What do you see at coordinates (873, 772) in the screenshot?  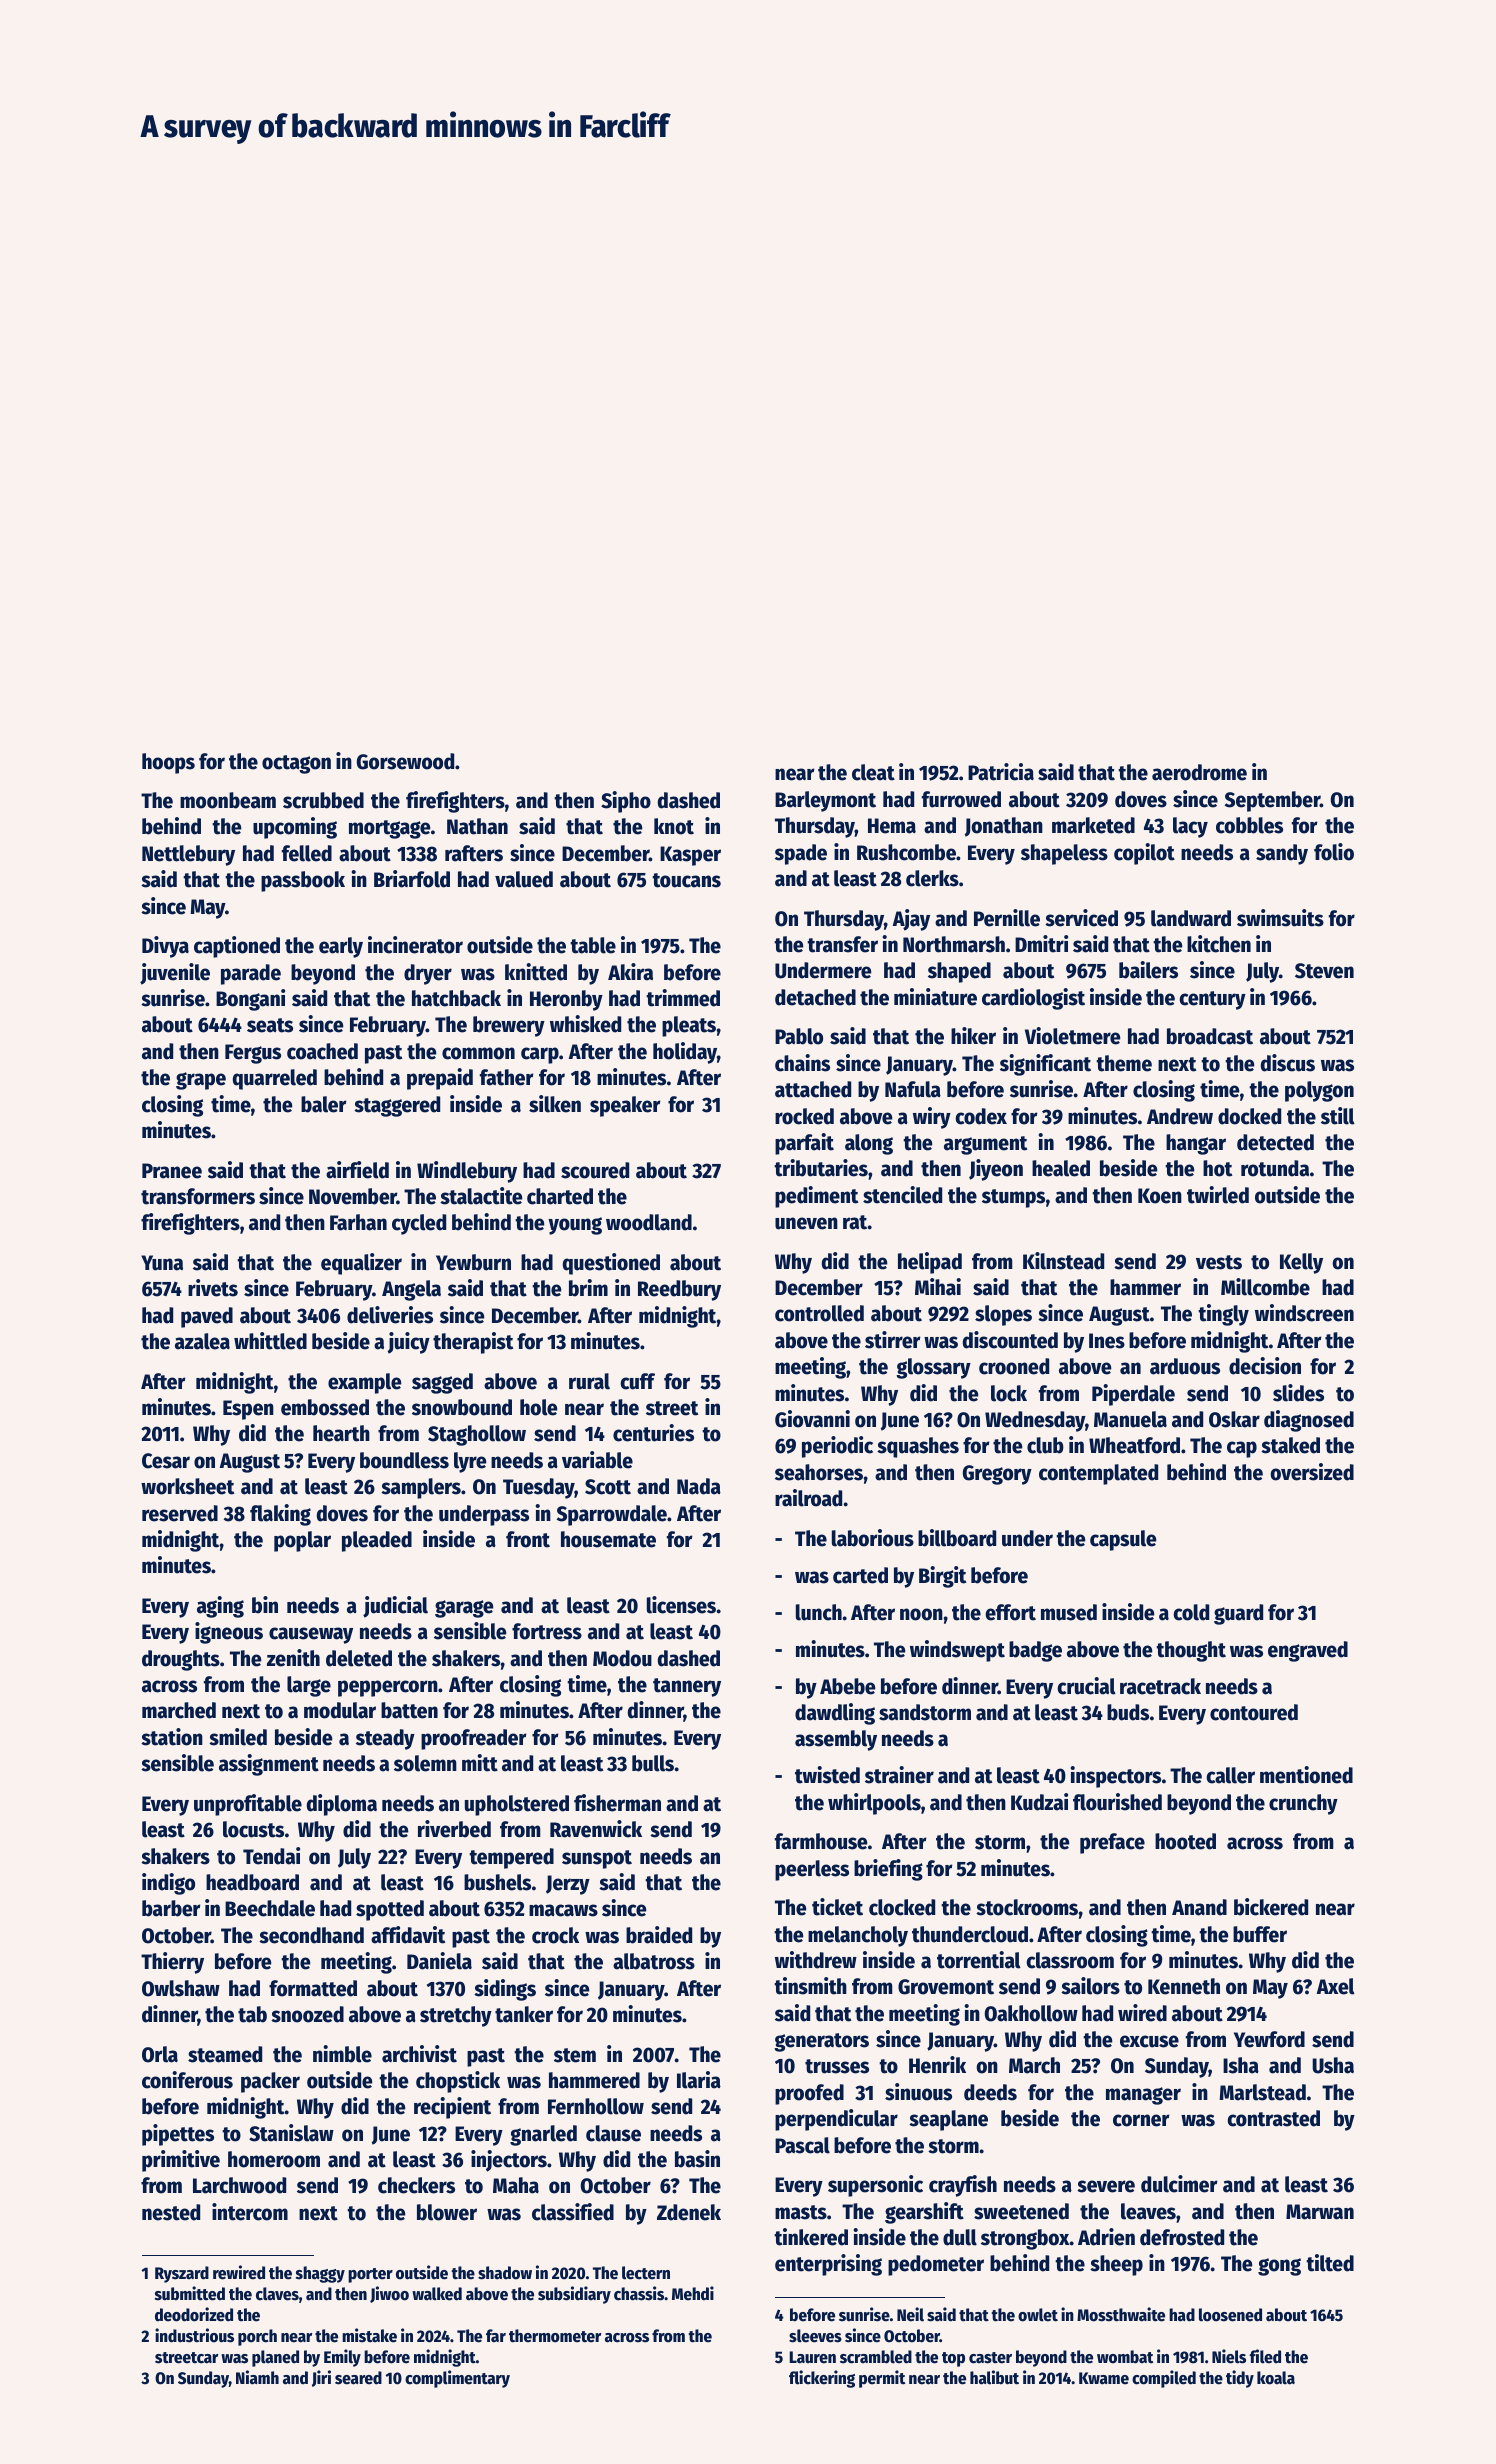 I see `cleat` at bounding box center [873, 772].
